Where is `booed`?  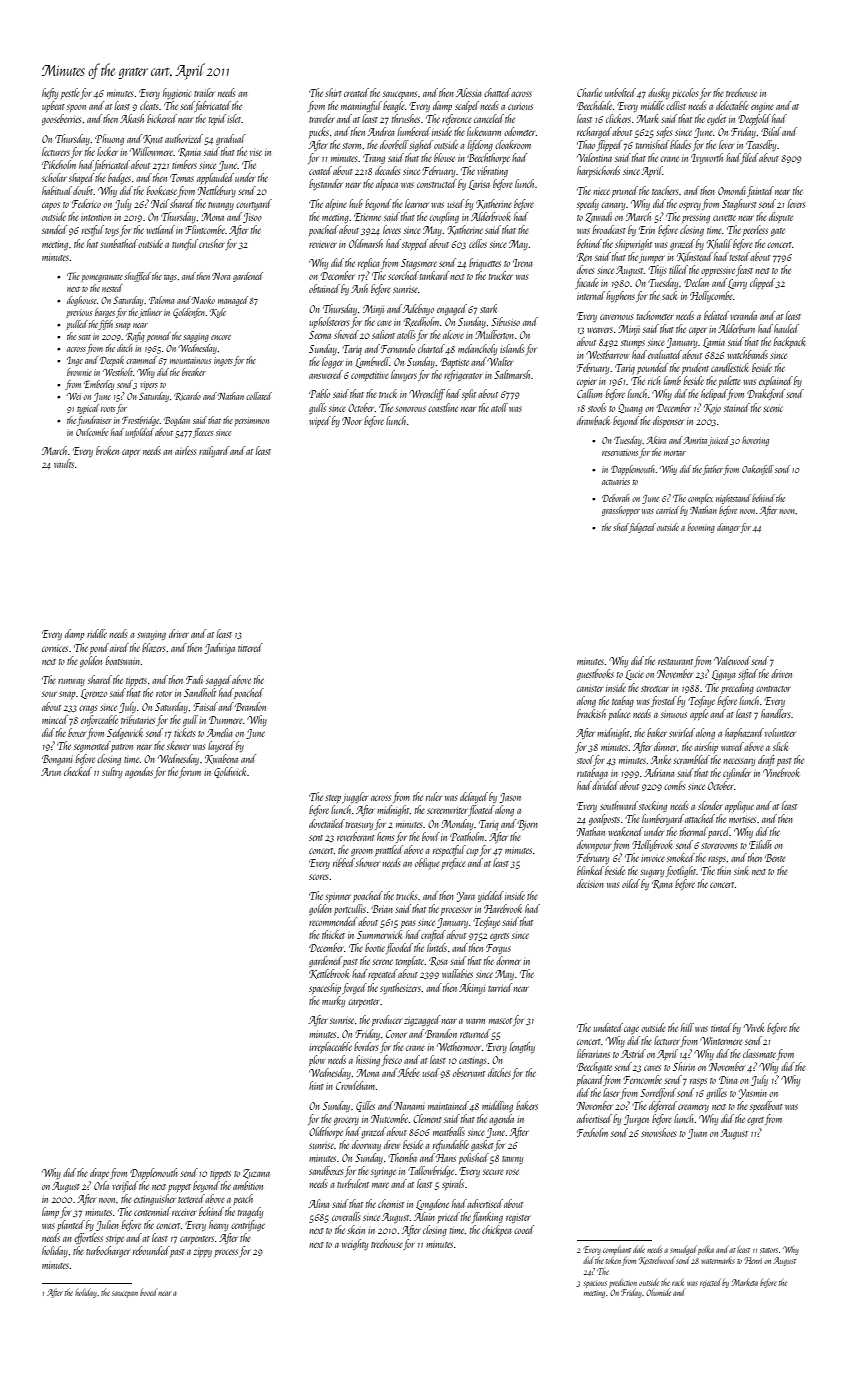 booed is located at coordinates (148, 1292).
